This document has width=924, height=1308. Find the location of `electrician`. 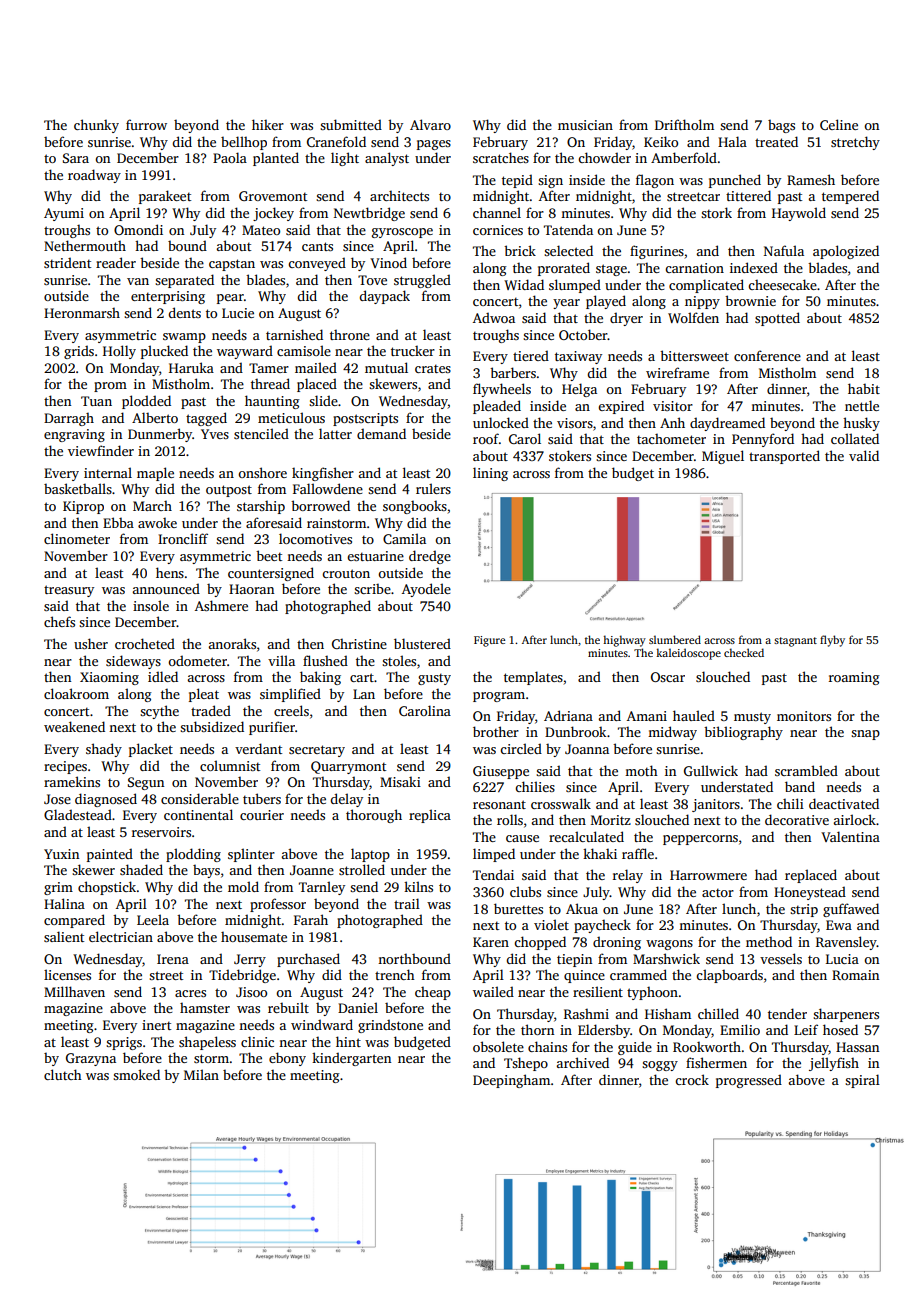

electrician is located at coordinates (121, 936).
